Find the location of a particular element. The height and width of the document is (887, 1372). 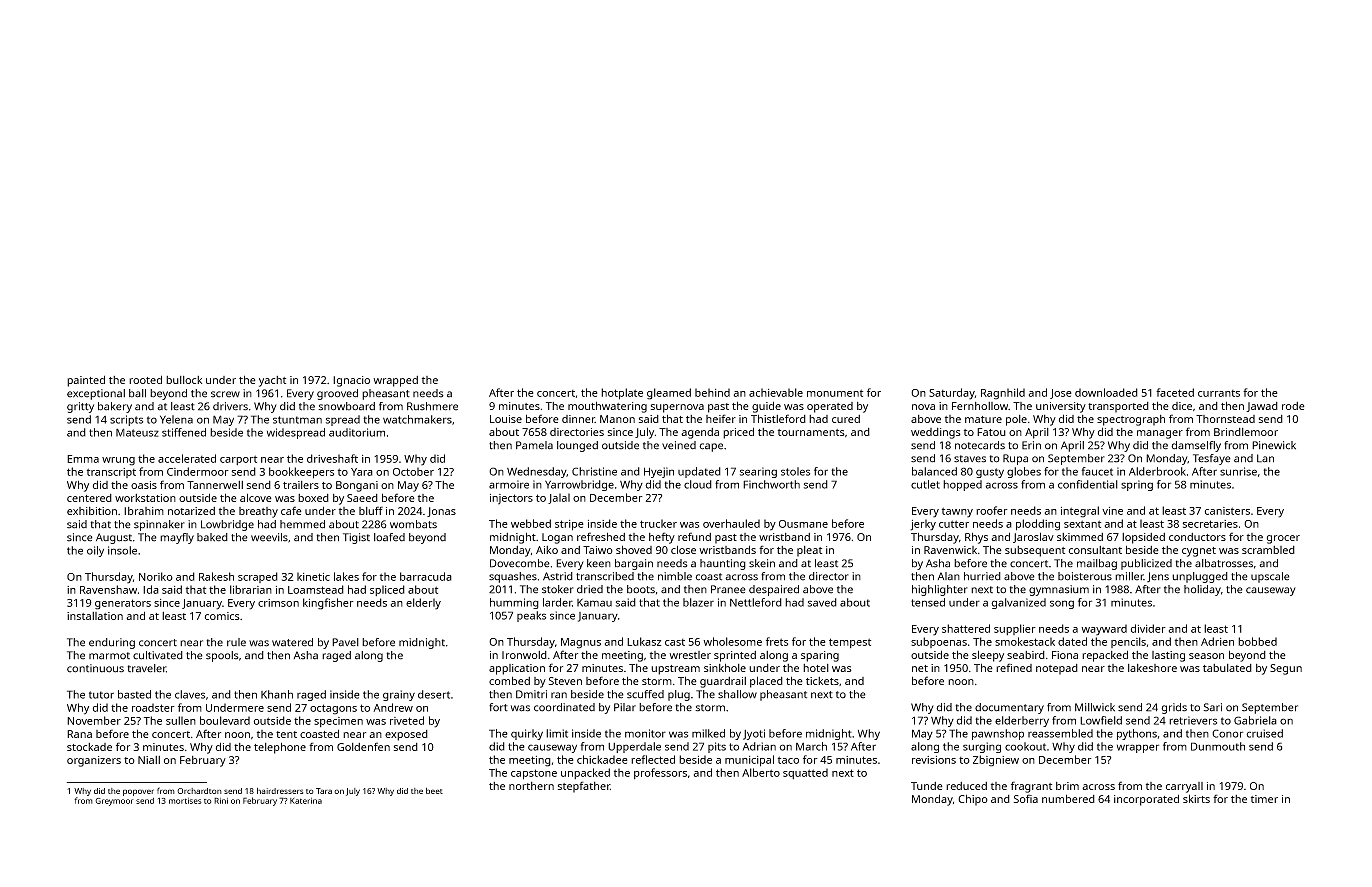

highlighter is located at coordinates (940, 590).
